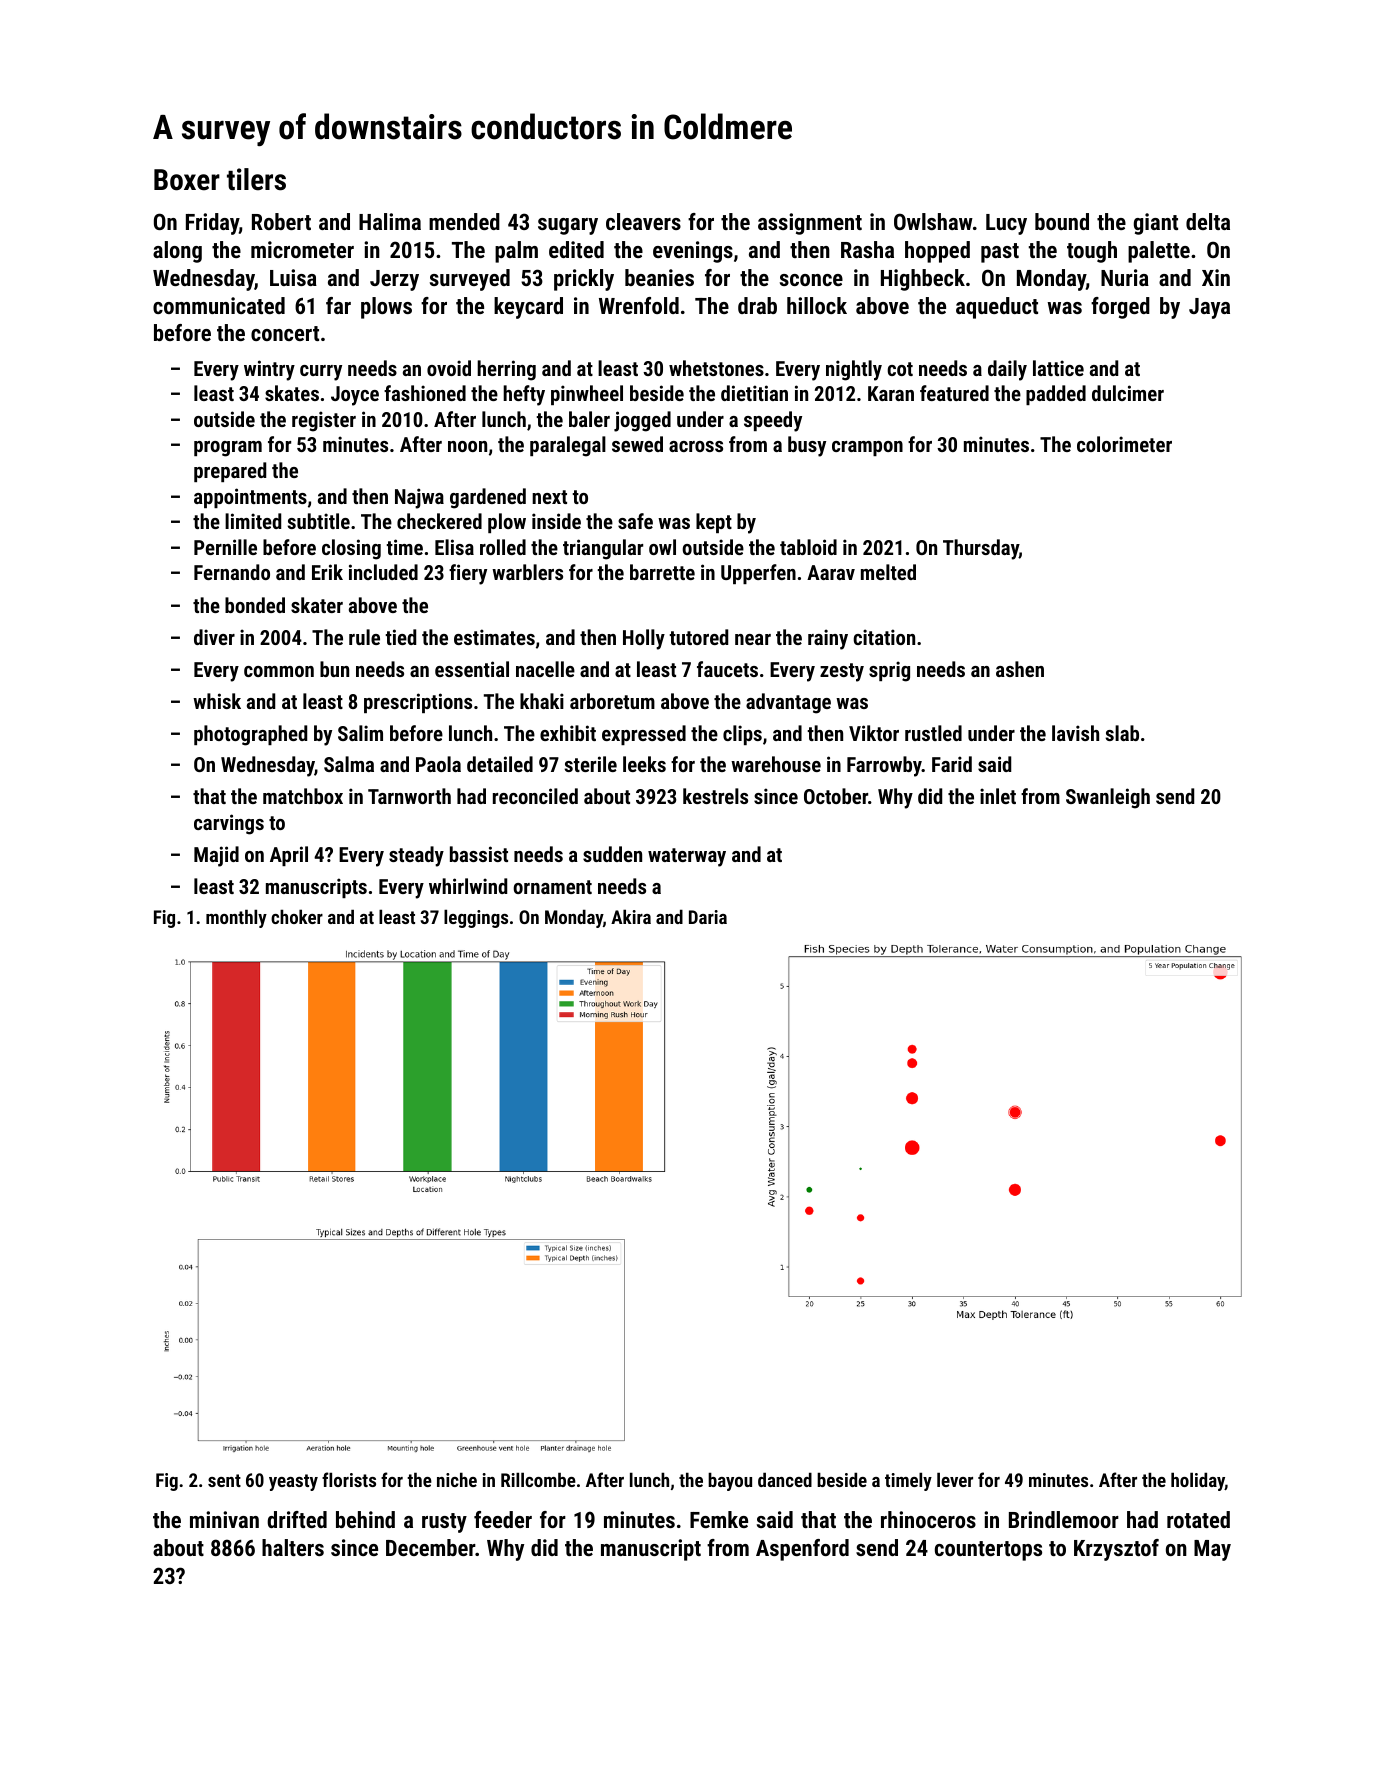  Describe the element at coordinates (1120, 308) in the page. I see `forged` at that location.
